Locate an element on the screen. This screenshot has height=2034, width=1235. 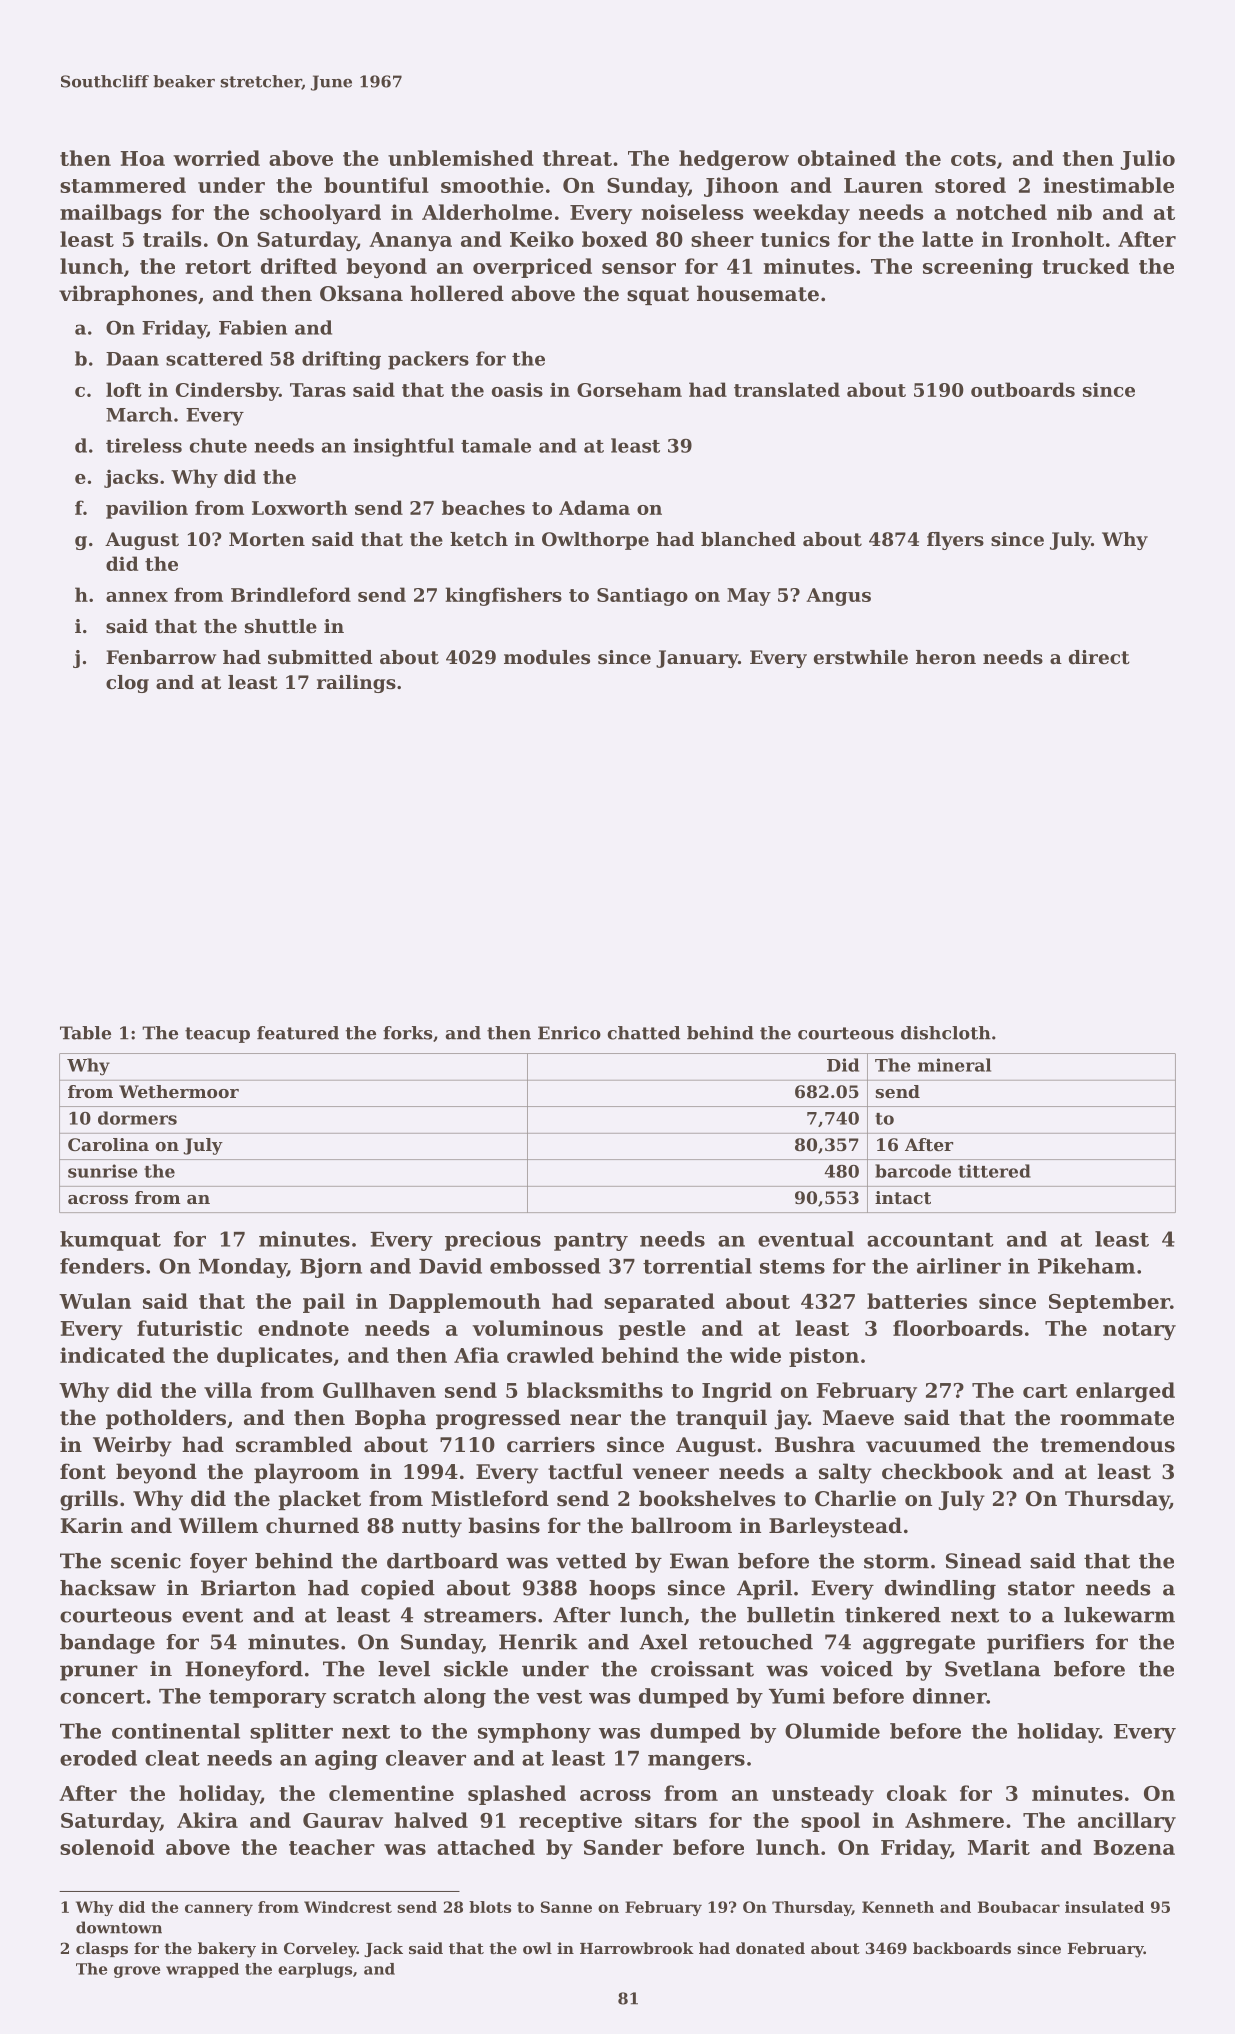
heron is located at coordinates (946, 657).
